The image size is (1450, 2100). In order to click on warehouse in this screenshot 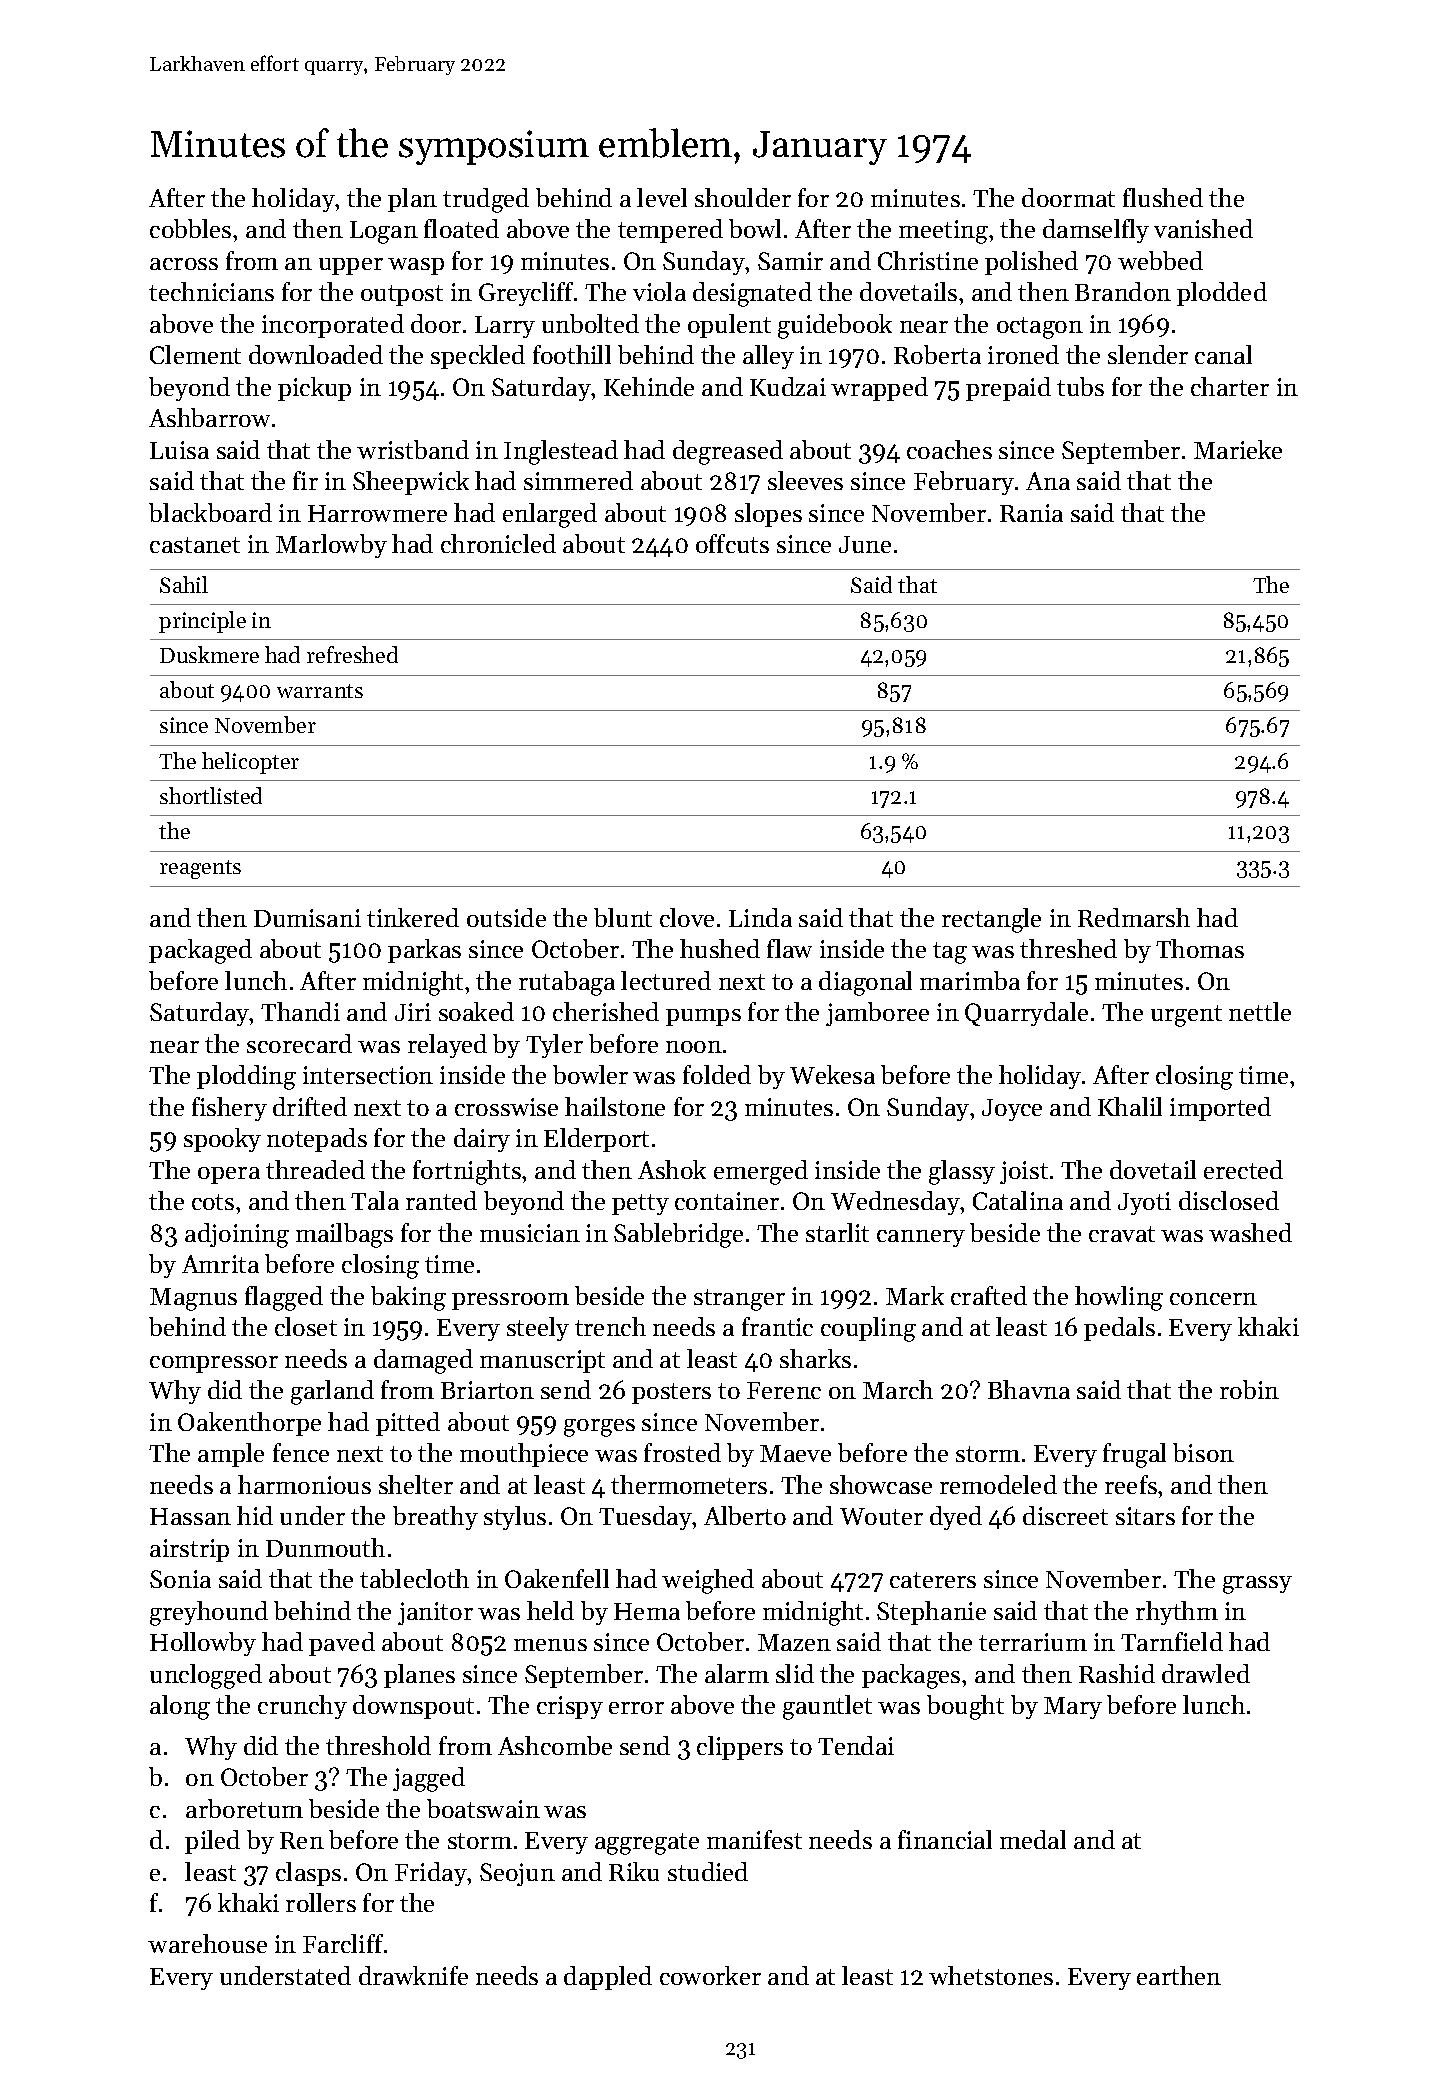, I will do `click(207, 1943)`.
